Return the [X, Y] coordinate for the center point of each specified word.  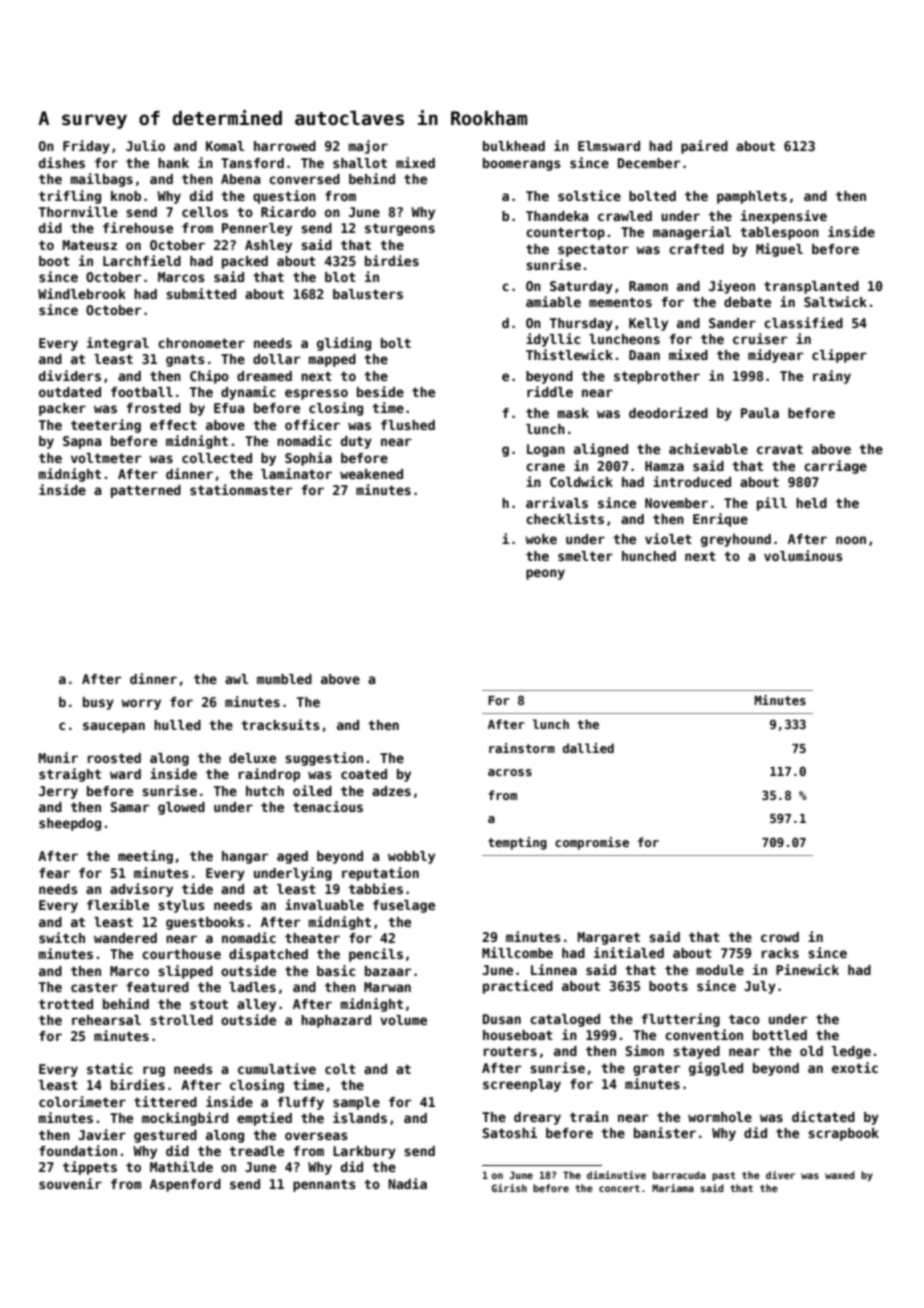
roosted [114, 758]
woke [541, 539]
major [368, 147]
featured [157, 987]
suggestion [324, 759]
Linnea [554, 969]
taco [744, 1019]
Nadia [407, 1183]
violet [668, 538]
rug [154, 1071]
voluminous [803, 555]
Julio [145, 145]
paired [704, 147]
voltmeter [106, 458]
